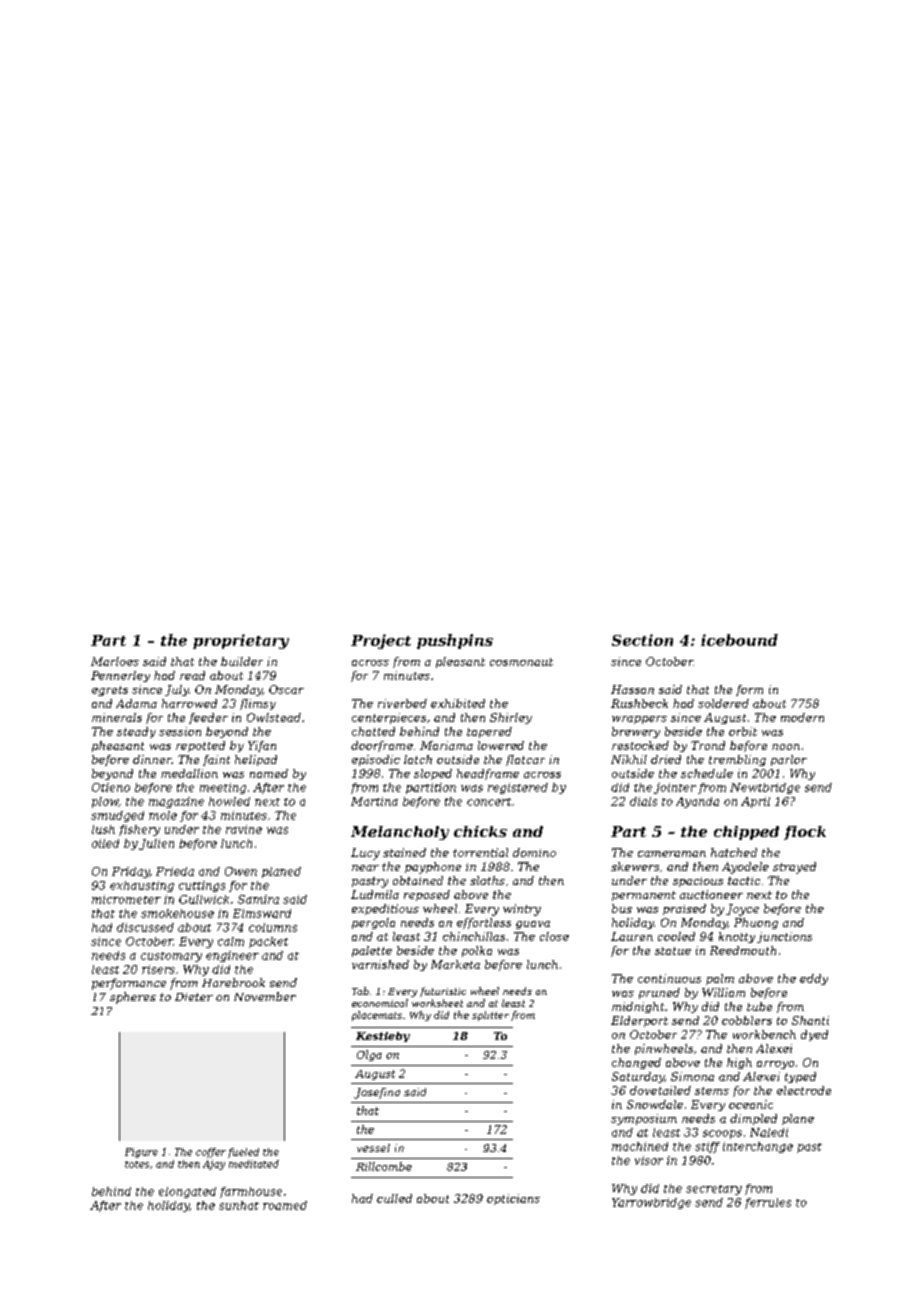 This screenshot has width=924, height=1308. What do you see at coordinates (131, 872) in the screenshot?
I see `Friday` at bounding box center [131, 872].
